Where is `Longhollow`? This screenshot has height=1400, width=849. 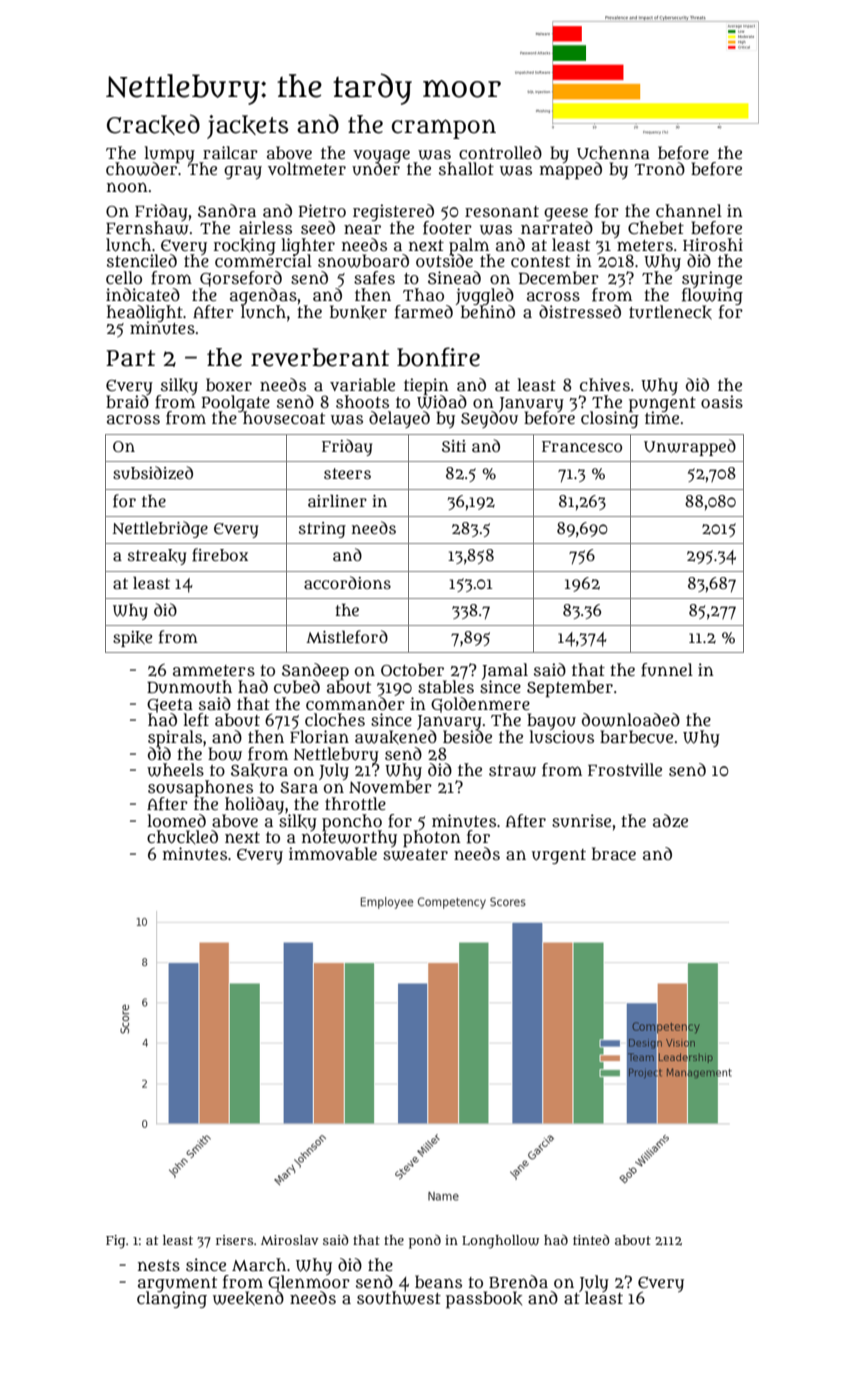
Longhollow is located at coordinates (500, 1242).
